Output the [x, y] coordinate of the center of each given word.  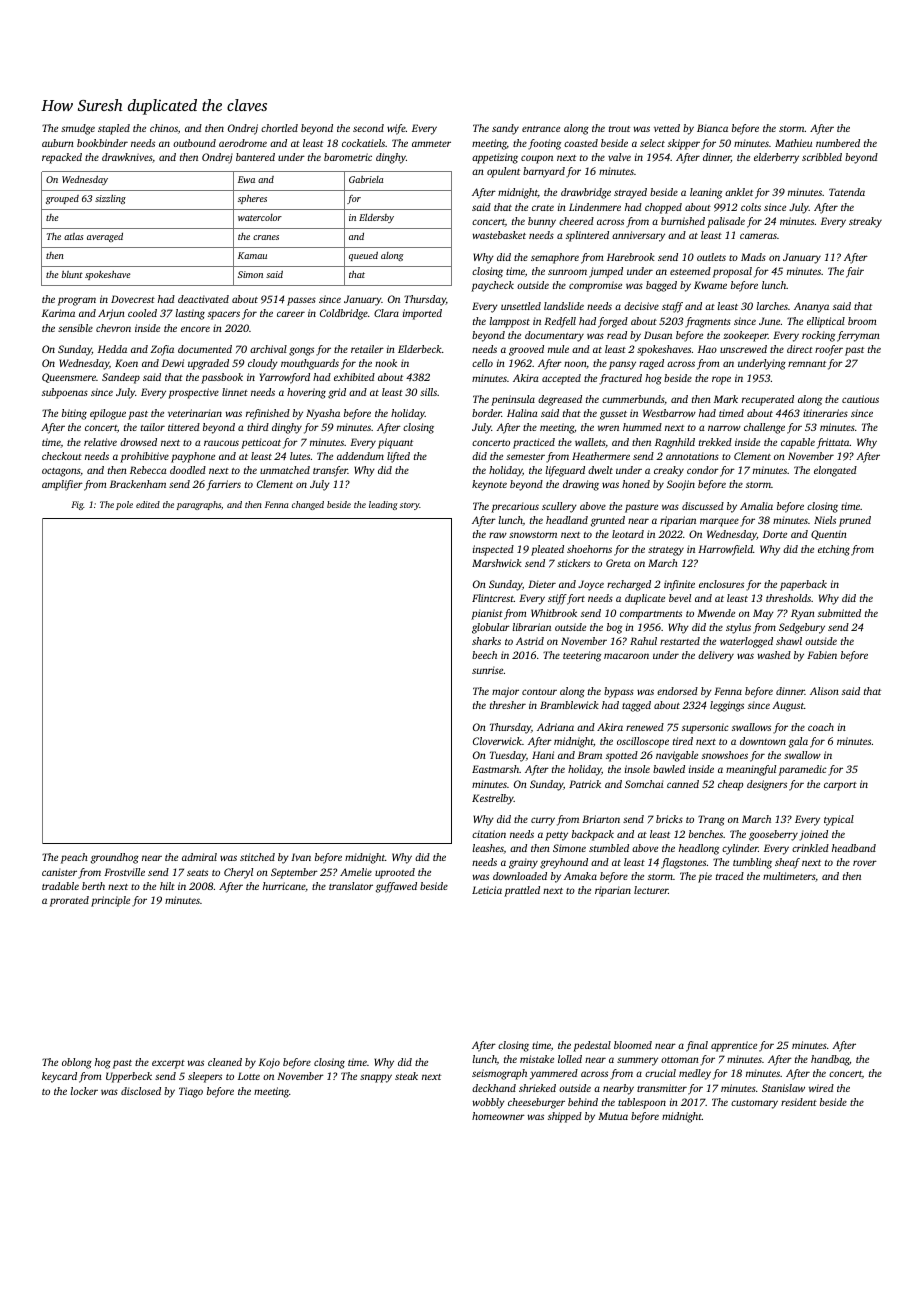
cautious [860, 399]
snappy [376, 1078]
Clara [386, 313]
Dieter [542, 584]
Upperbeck [129, 1077]
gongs [301, 351]
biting [74, 414]
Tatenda [847, 192]
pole [124, 505]
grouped [62, 199]
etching [834, 550]
